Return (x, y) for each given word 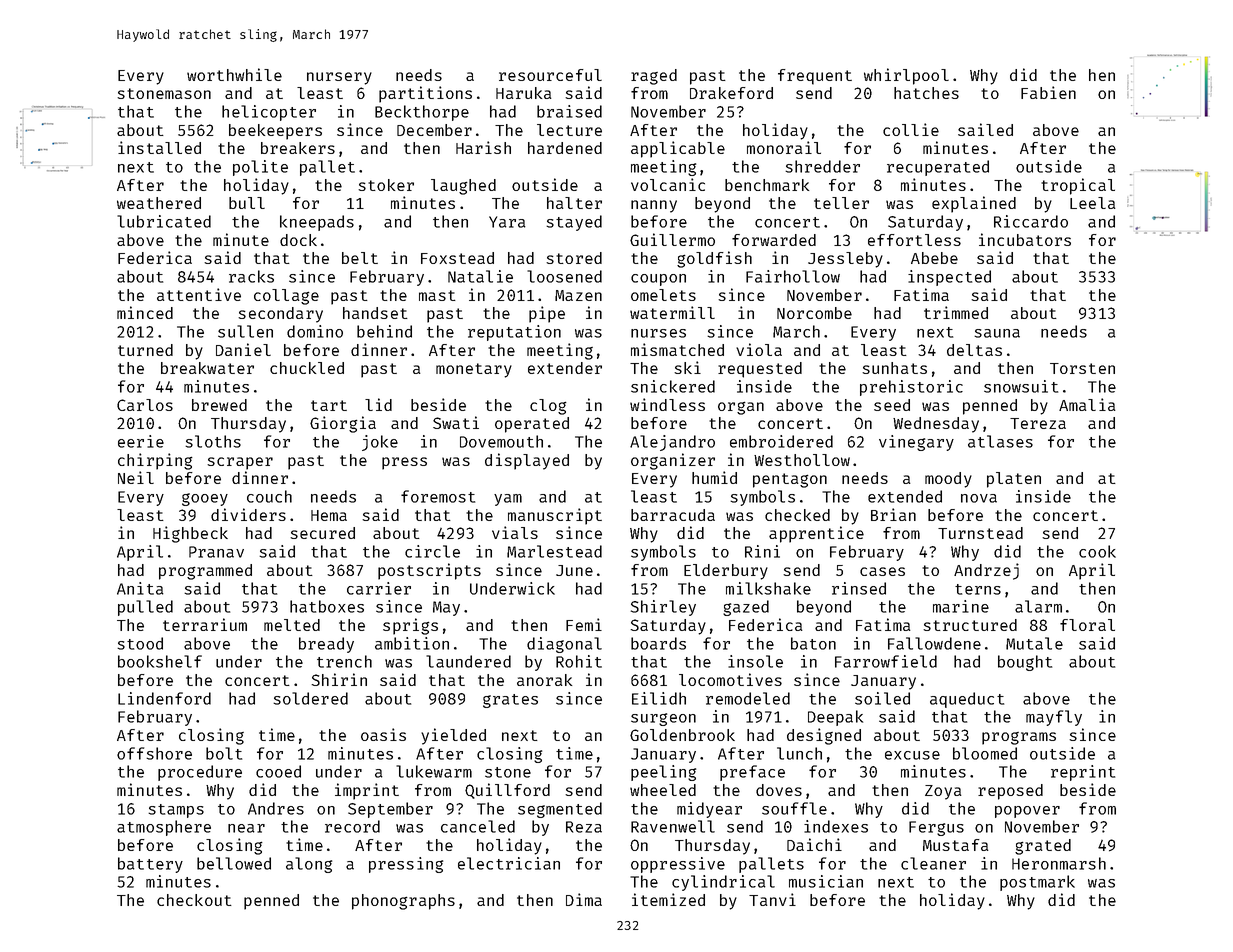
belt (360, 258)
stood (140, 643)
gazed (746, 608)
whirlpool (906, 76)
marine (961, 606)
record (352, 826)
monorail (784, 147)
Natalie (480, 276)
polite (260, 168)
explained (974, 204)
